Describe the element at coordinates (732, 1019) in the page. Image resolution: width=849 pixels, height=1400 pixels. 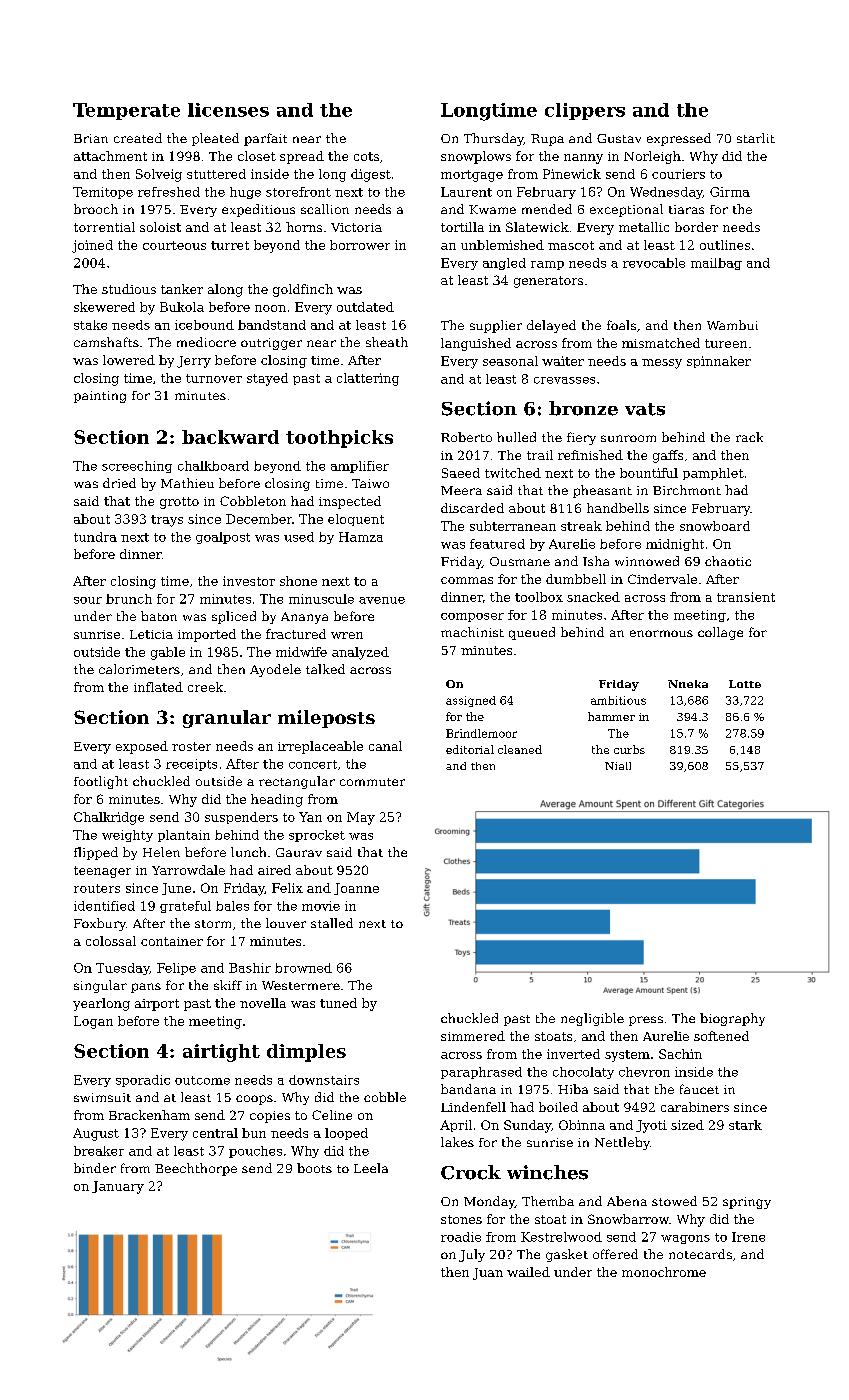
I see `biography` at that location.
